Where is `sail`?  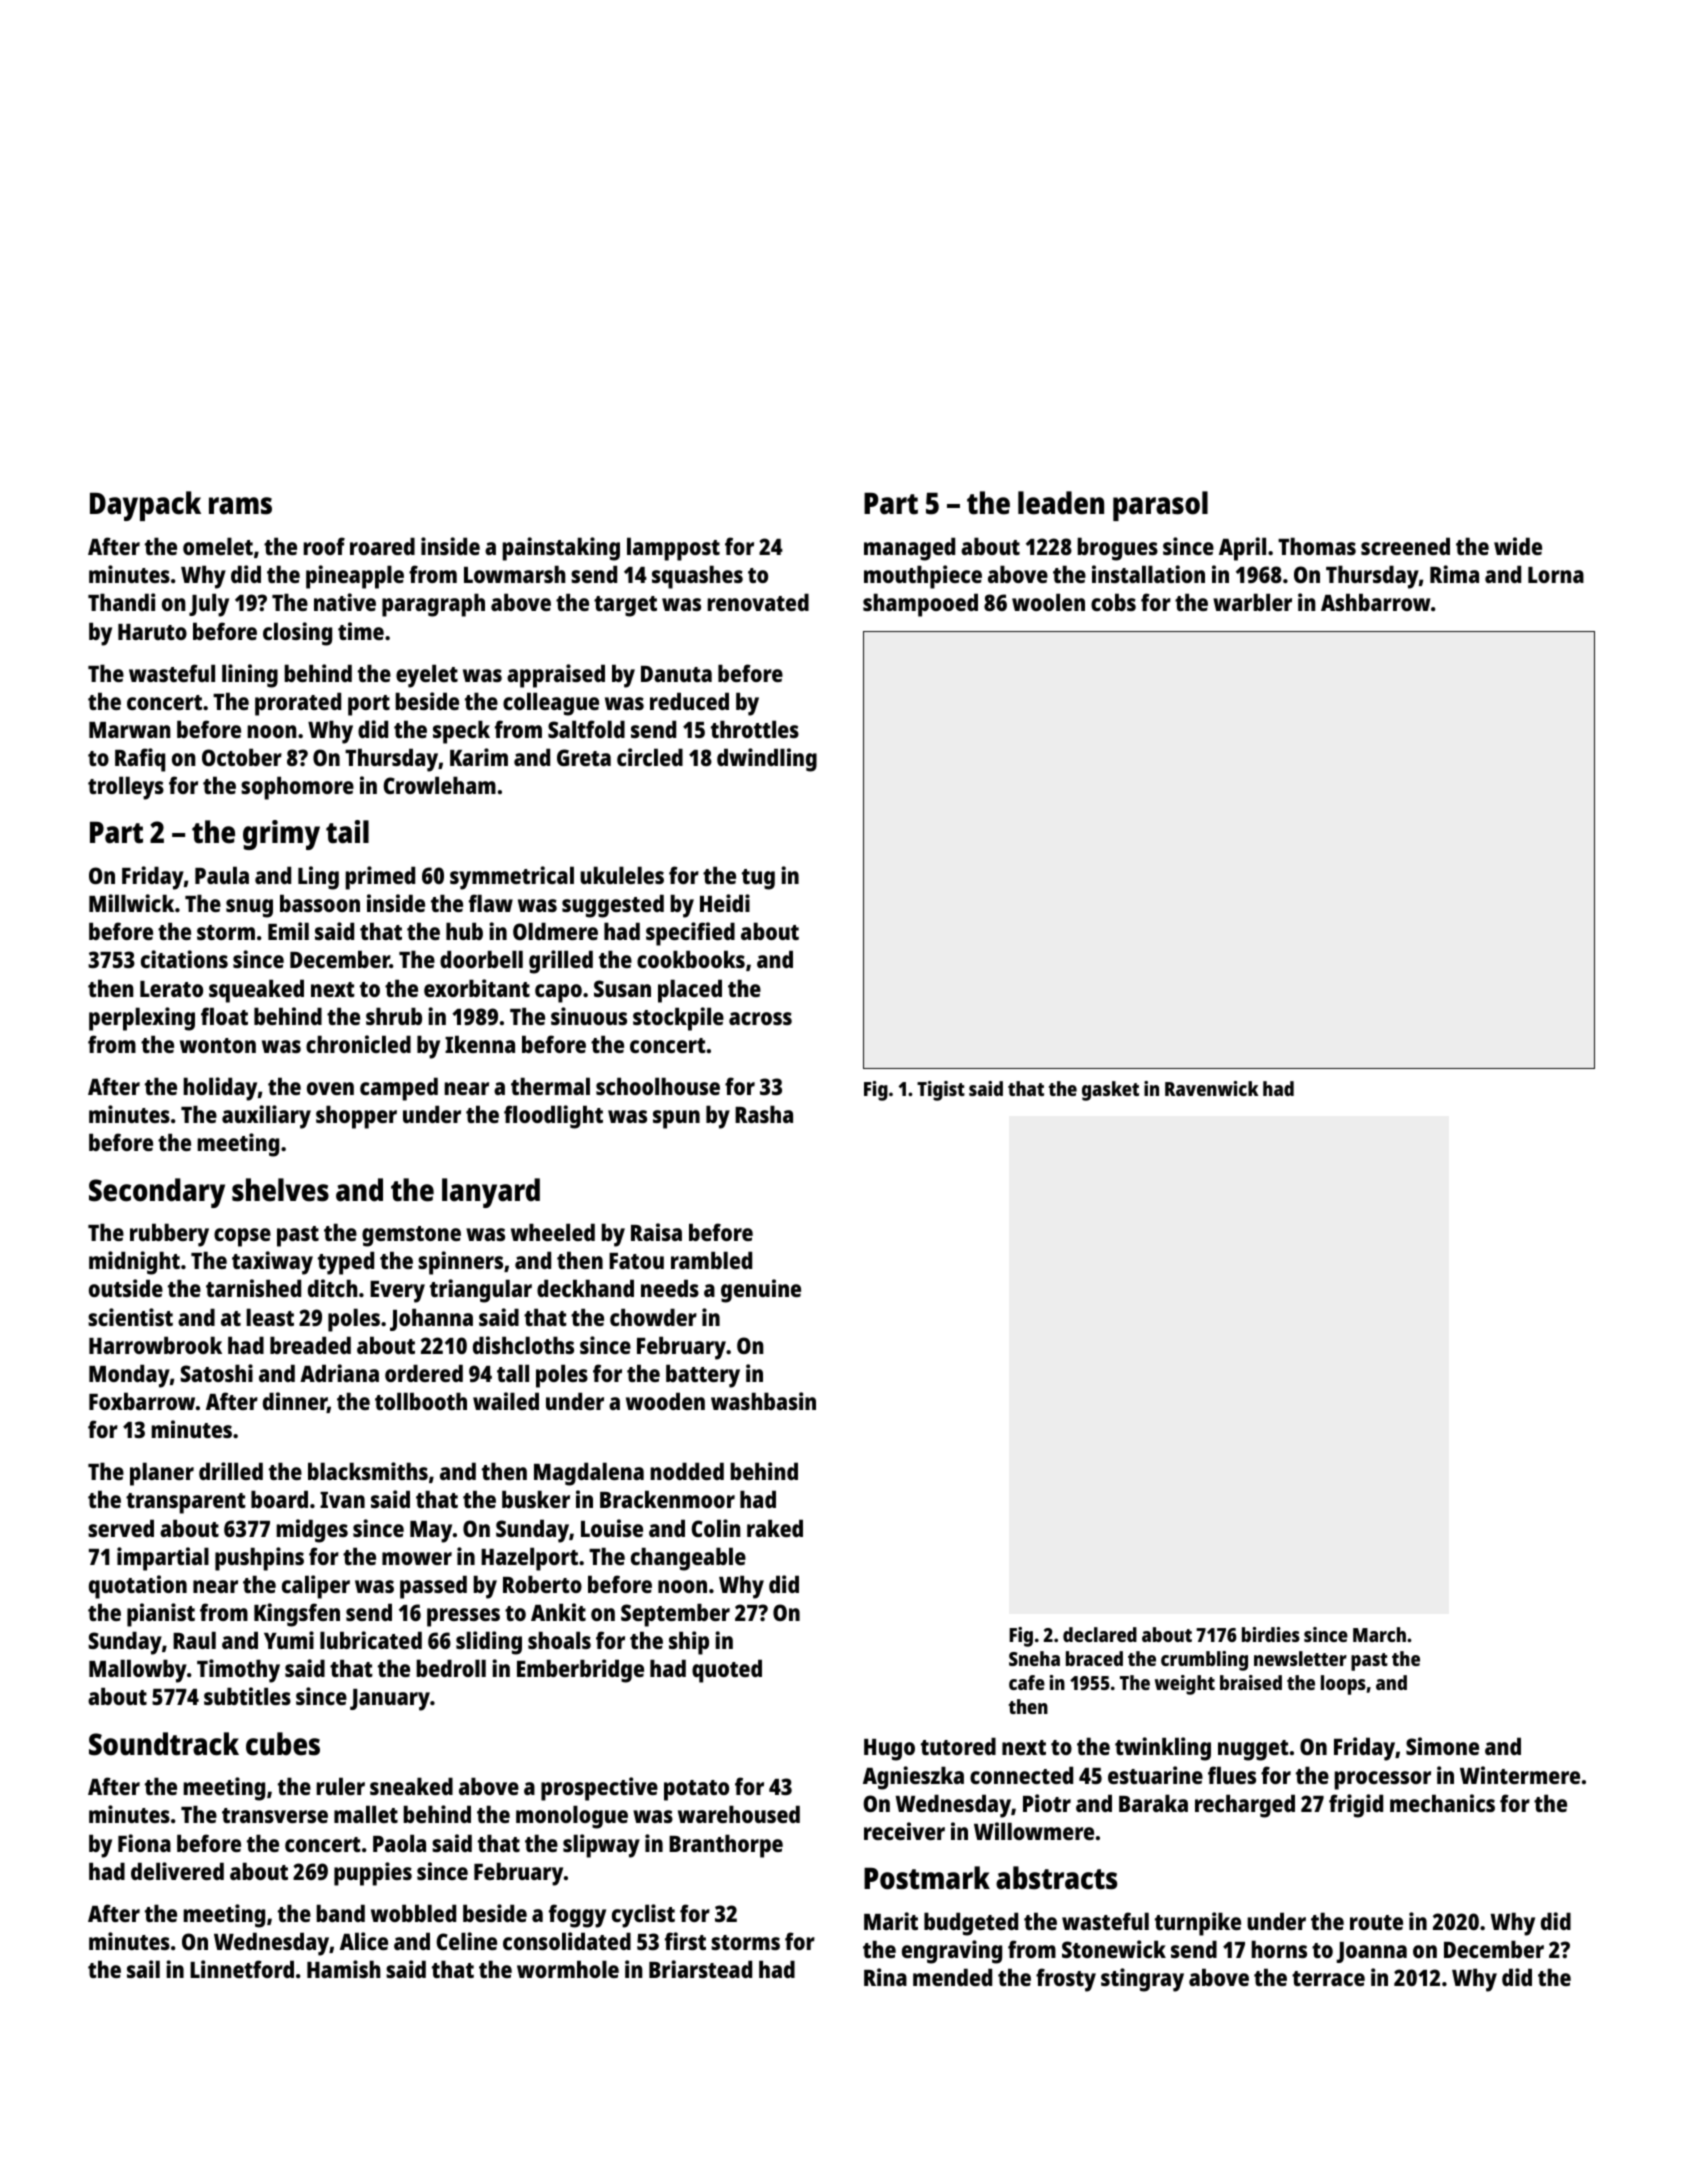 sail is located at coordinates (143, 1969).
